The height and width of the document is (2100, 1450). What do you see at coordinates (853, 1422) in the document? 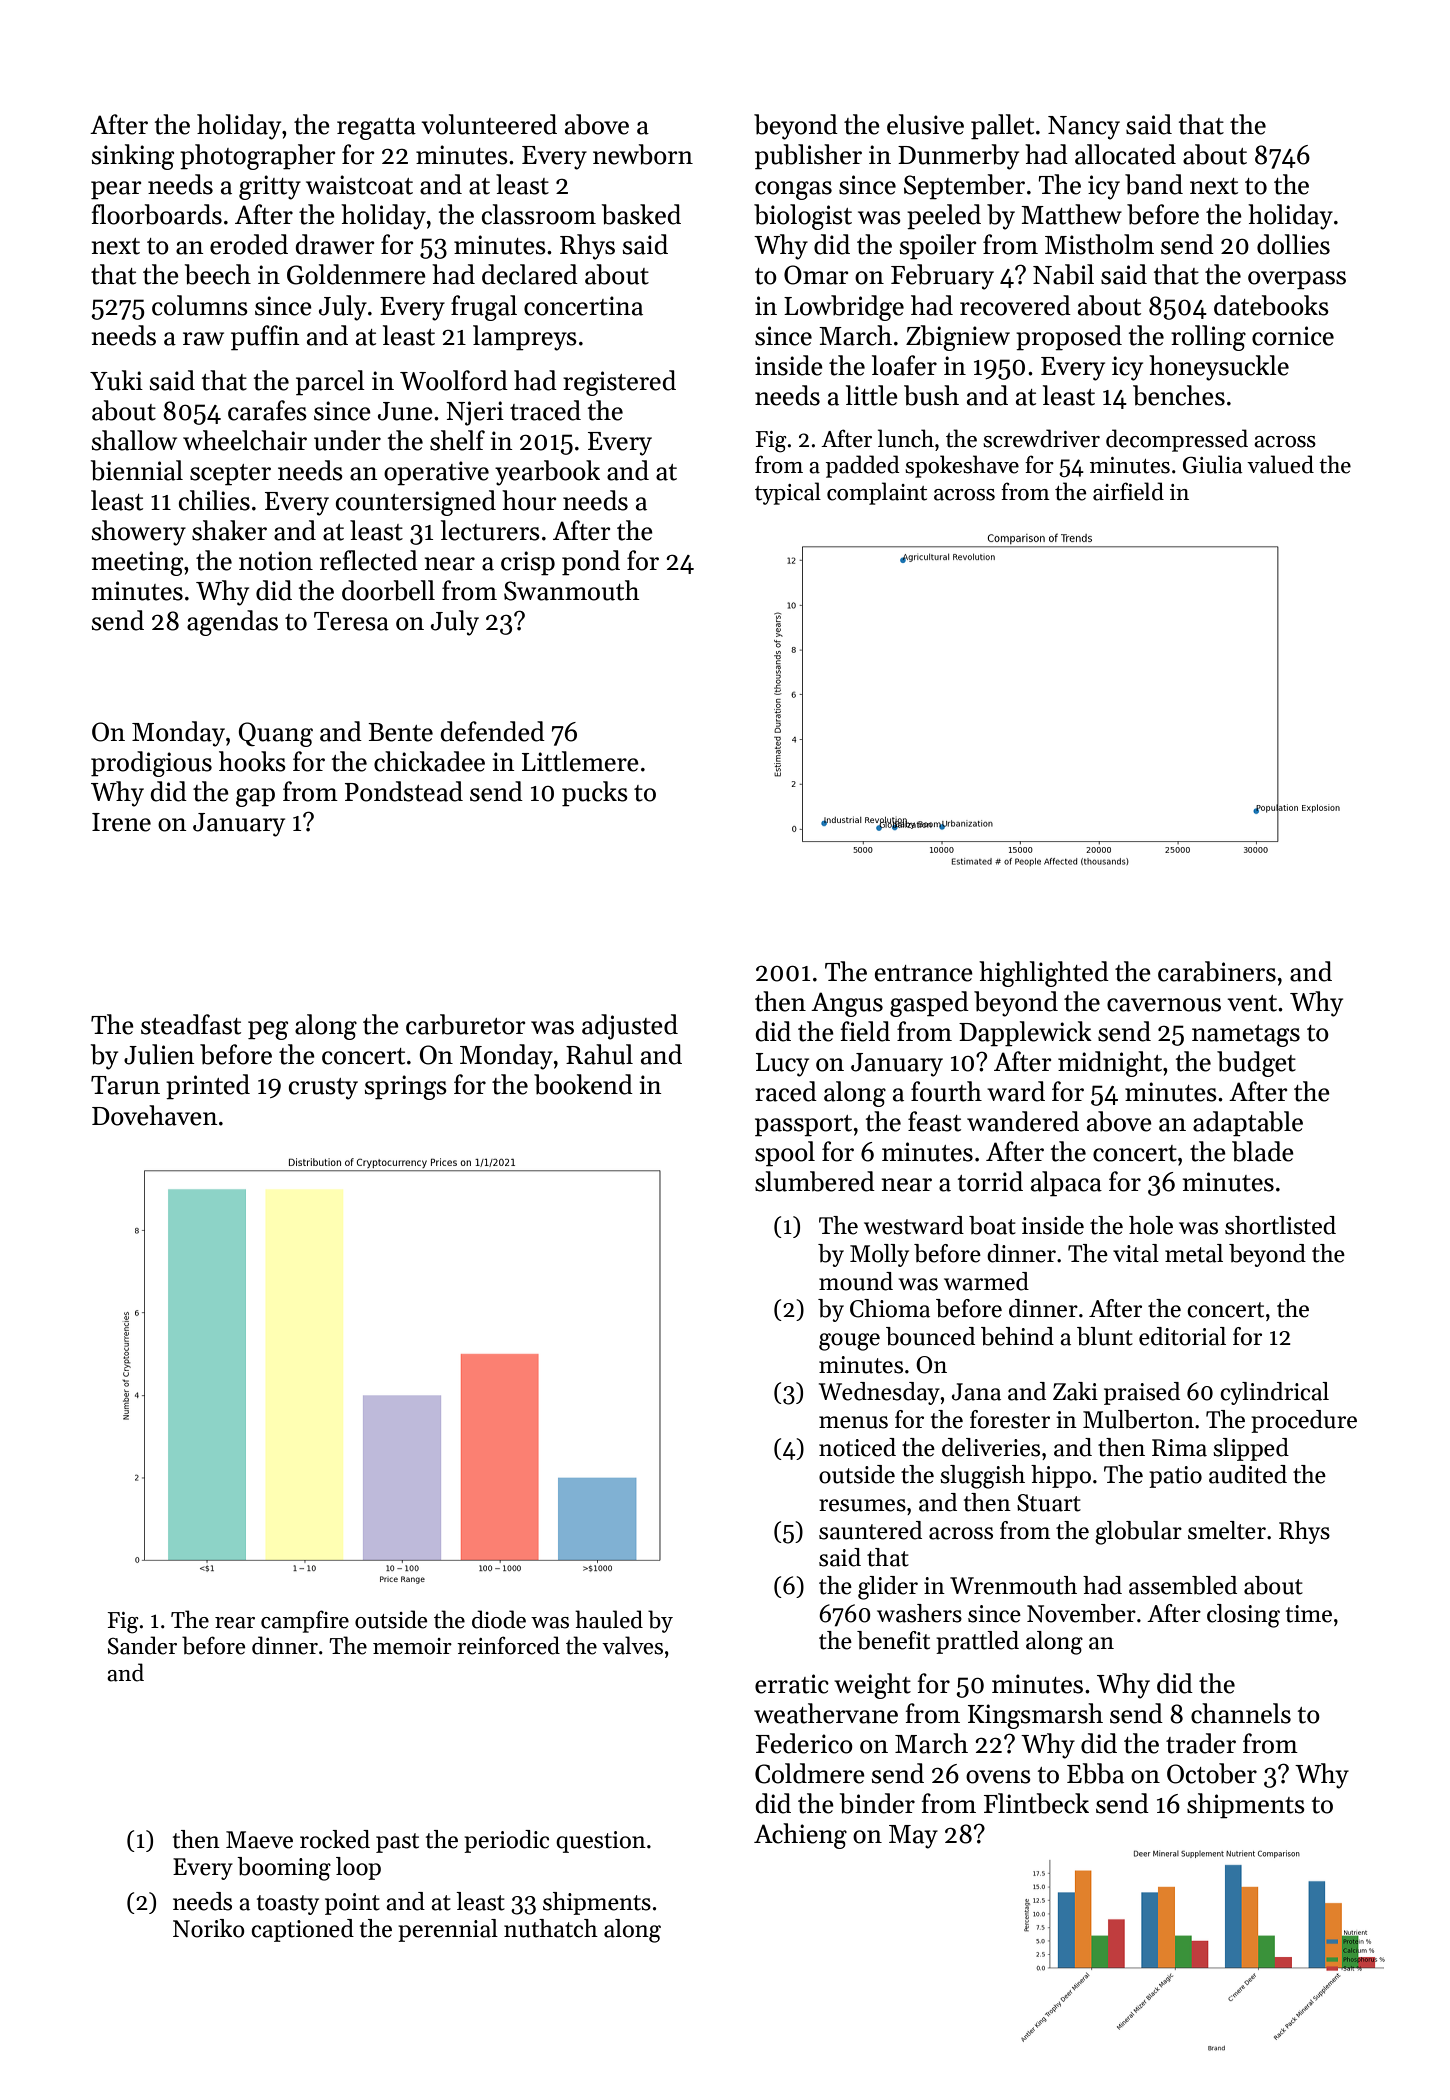
I see `menus` at bounding box center [853, 1422].
